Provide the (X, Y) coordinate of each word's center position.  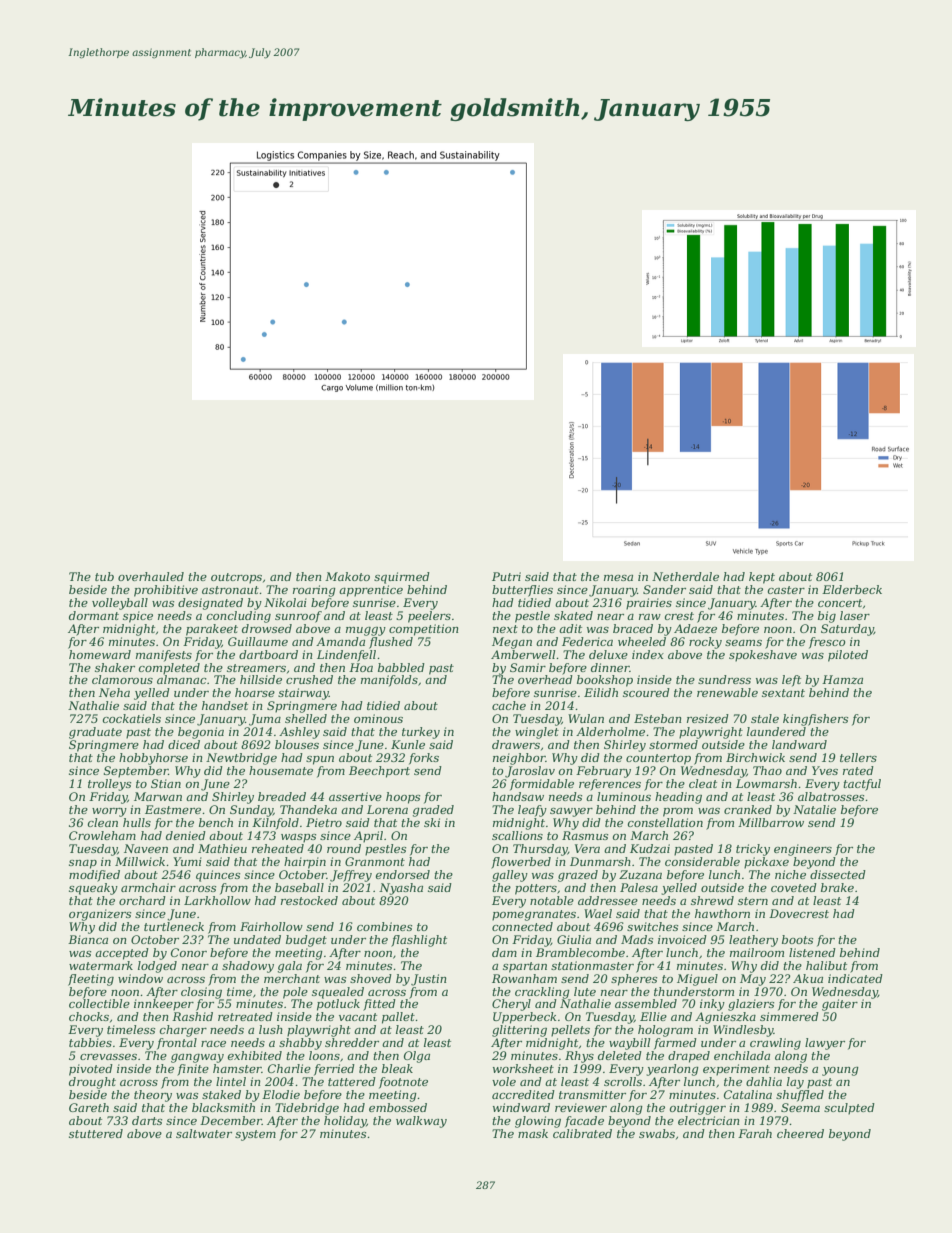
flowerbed (521, 863)
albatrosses (831, 796)
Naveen (146, 848)
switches (652, 926)
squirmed (402, 578)
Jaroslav (530, 772)
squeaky (93, 889)
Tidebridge (307, 1109)
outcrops (236, 578)
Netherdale (685, 576)
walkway (421, 1122)
